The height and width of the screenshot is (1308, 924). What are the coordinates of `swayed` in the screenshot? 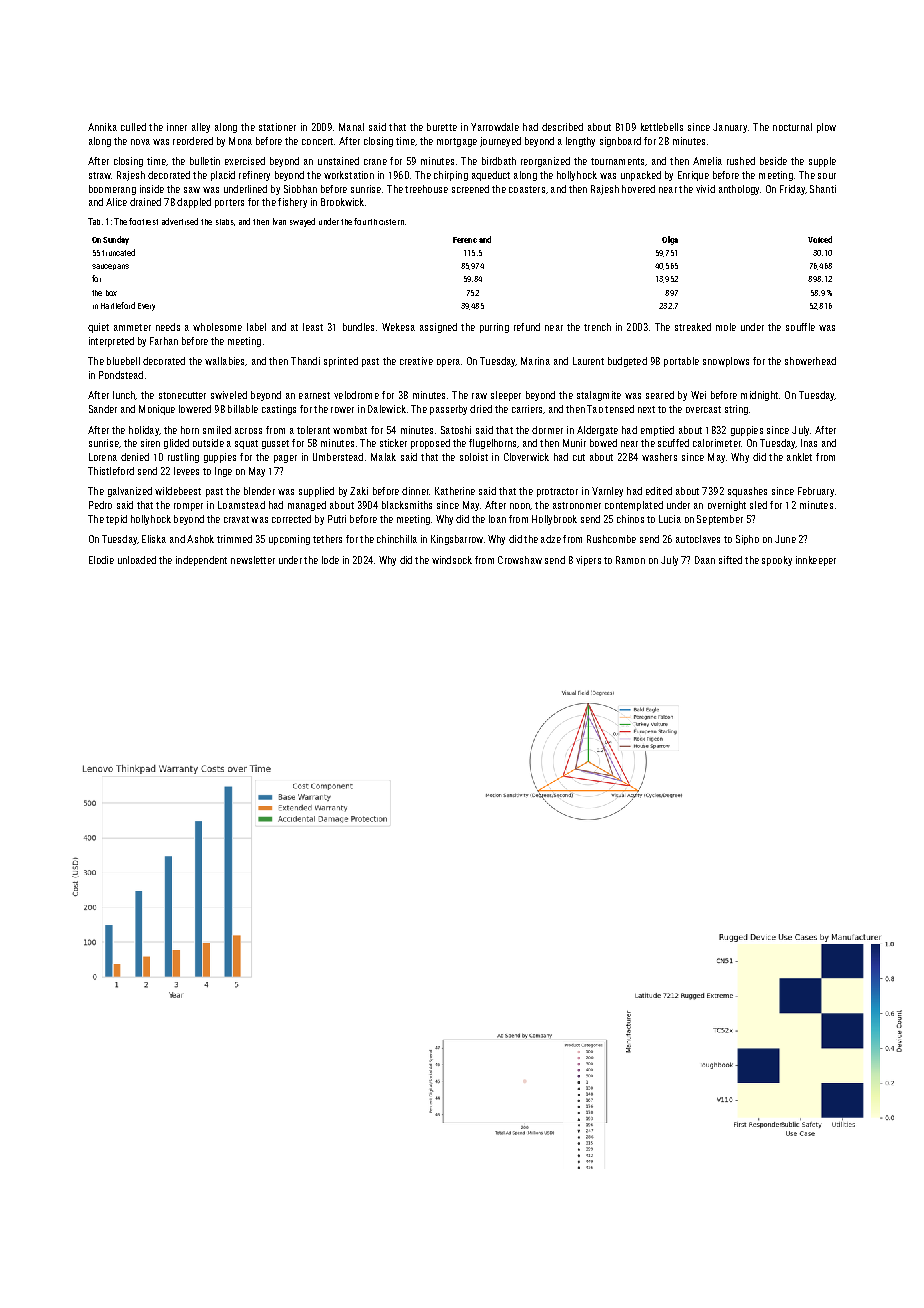 It's located at (302, 222).
